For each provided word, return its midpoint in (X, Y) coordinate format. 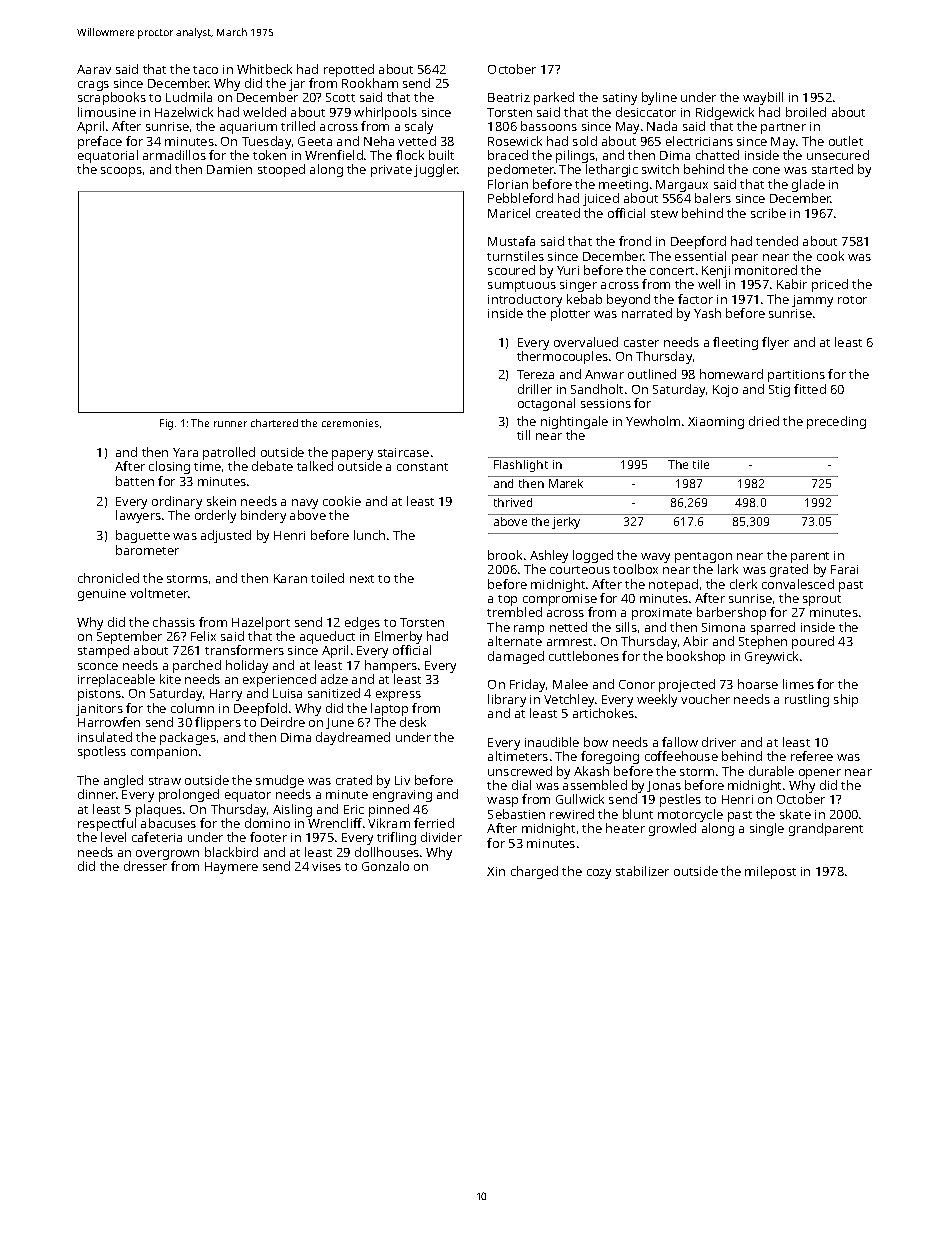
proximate (662, 614)
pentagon (703, 557)
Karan (290, 578)
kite (170, 679)
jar (297, 85)
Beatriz (509, 97)
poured (813, 642)
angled (123, 781)
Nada (662, 126)
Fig (166, 424)
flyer (775, 343)
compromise (560, 600)
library (507, 700)
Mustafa (511, 241)
